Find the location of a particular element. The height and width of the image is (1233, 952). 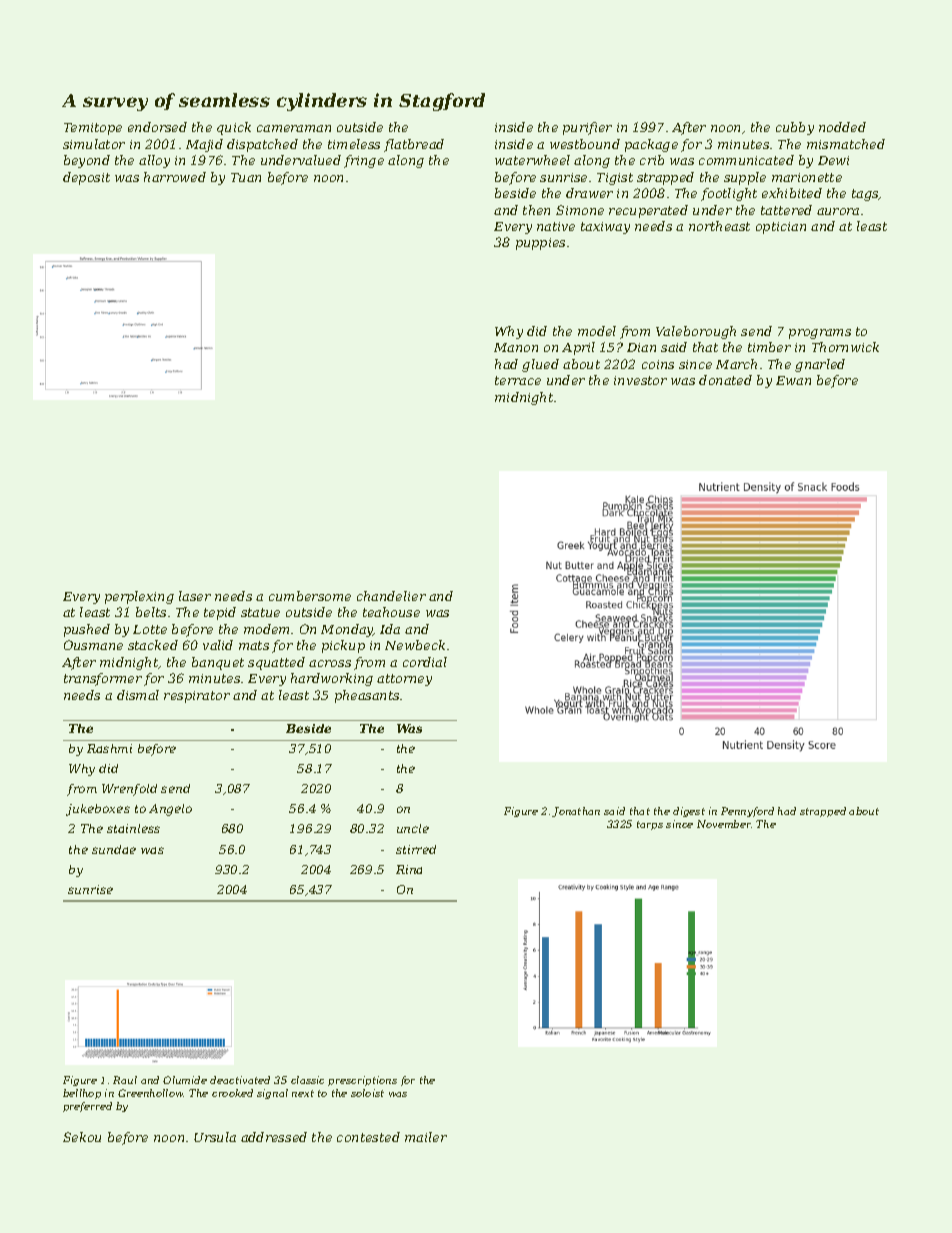

contested is located at coordinates (368, 1137).
